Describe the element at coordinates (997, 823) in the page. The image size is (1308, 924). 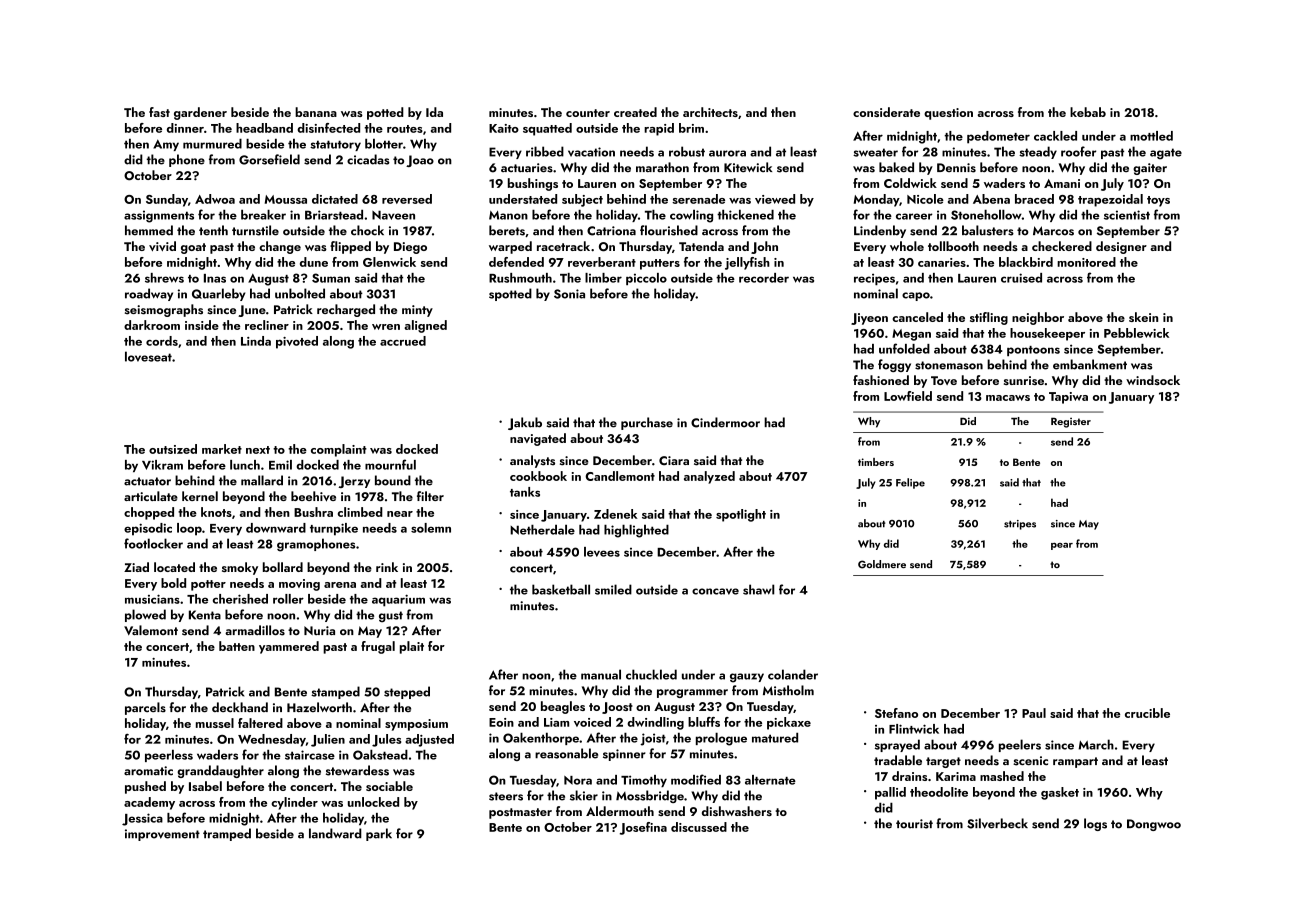
I see `Silverbeck` at that location.
